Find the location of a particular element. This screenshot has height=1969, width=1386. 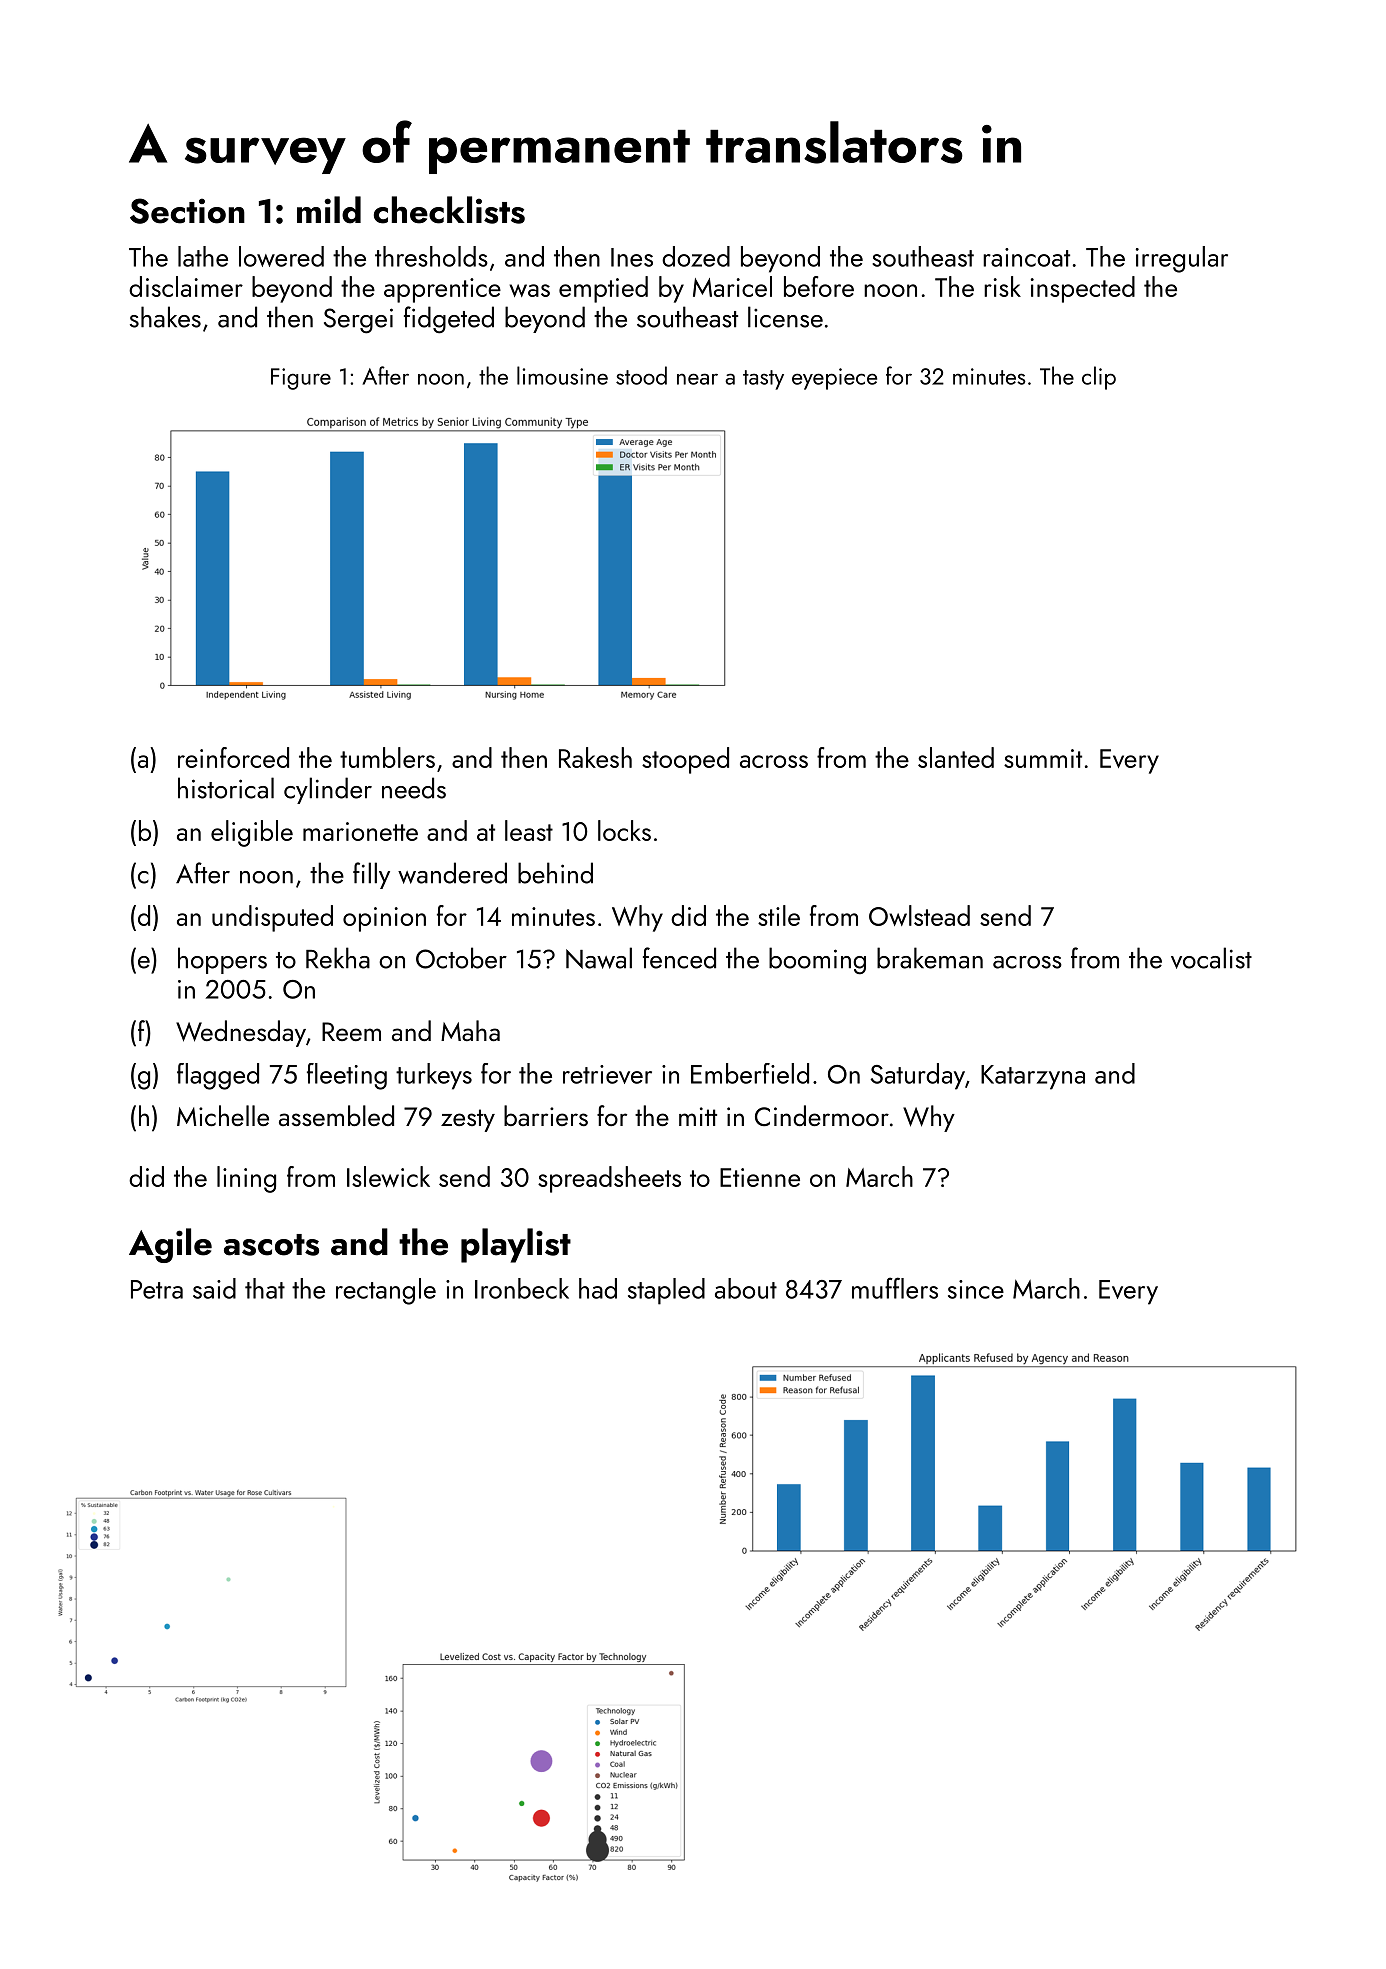

lining is located at coordinates (246, 1179).
